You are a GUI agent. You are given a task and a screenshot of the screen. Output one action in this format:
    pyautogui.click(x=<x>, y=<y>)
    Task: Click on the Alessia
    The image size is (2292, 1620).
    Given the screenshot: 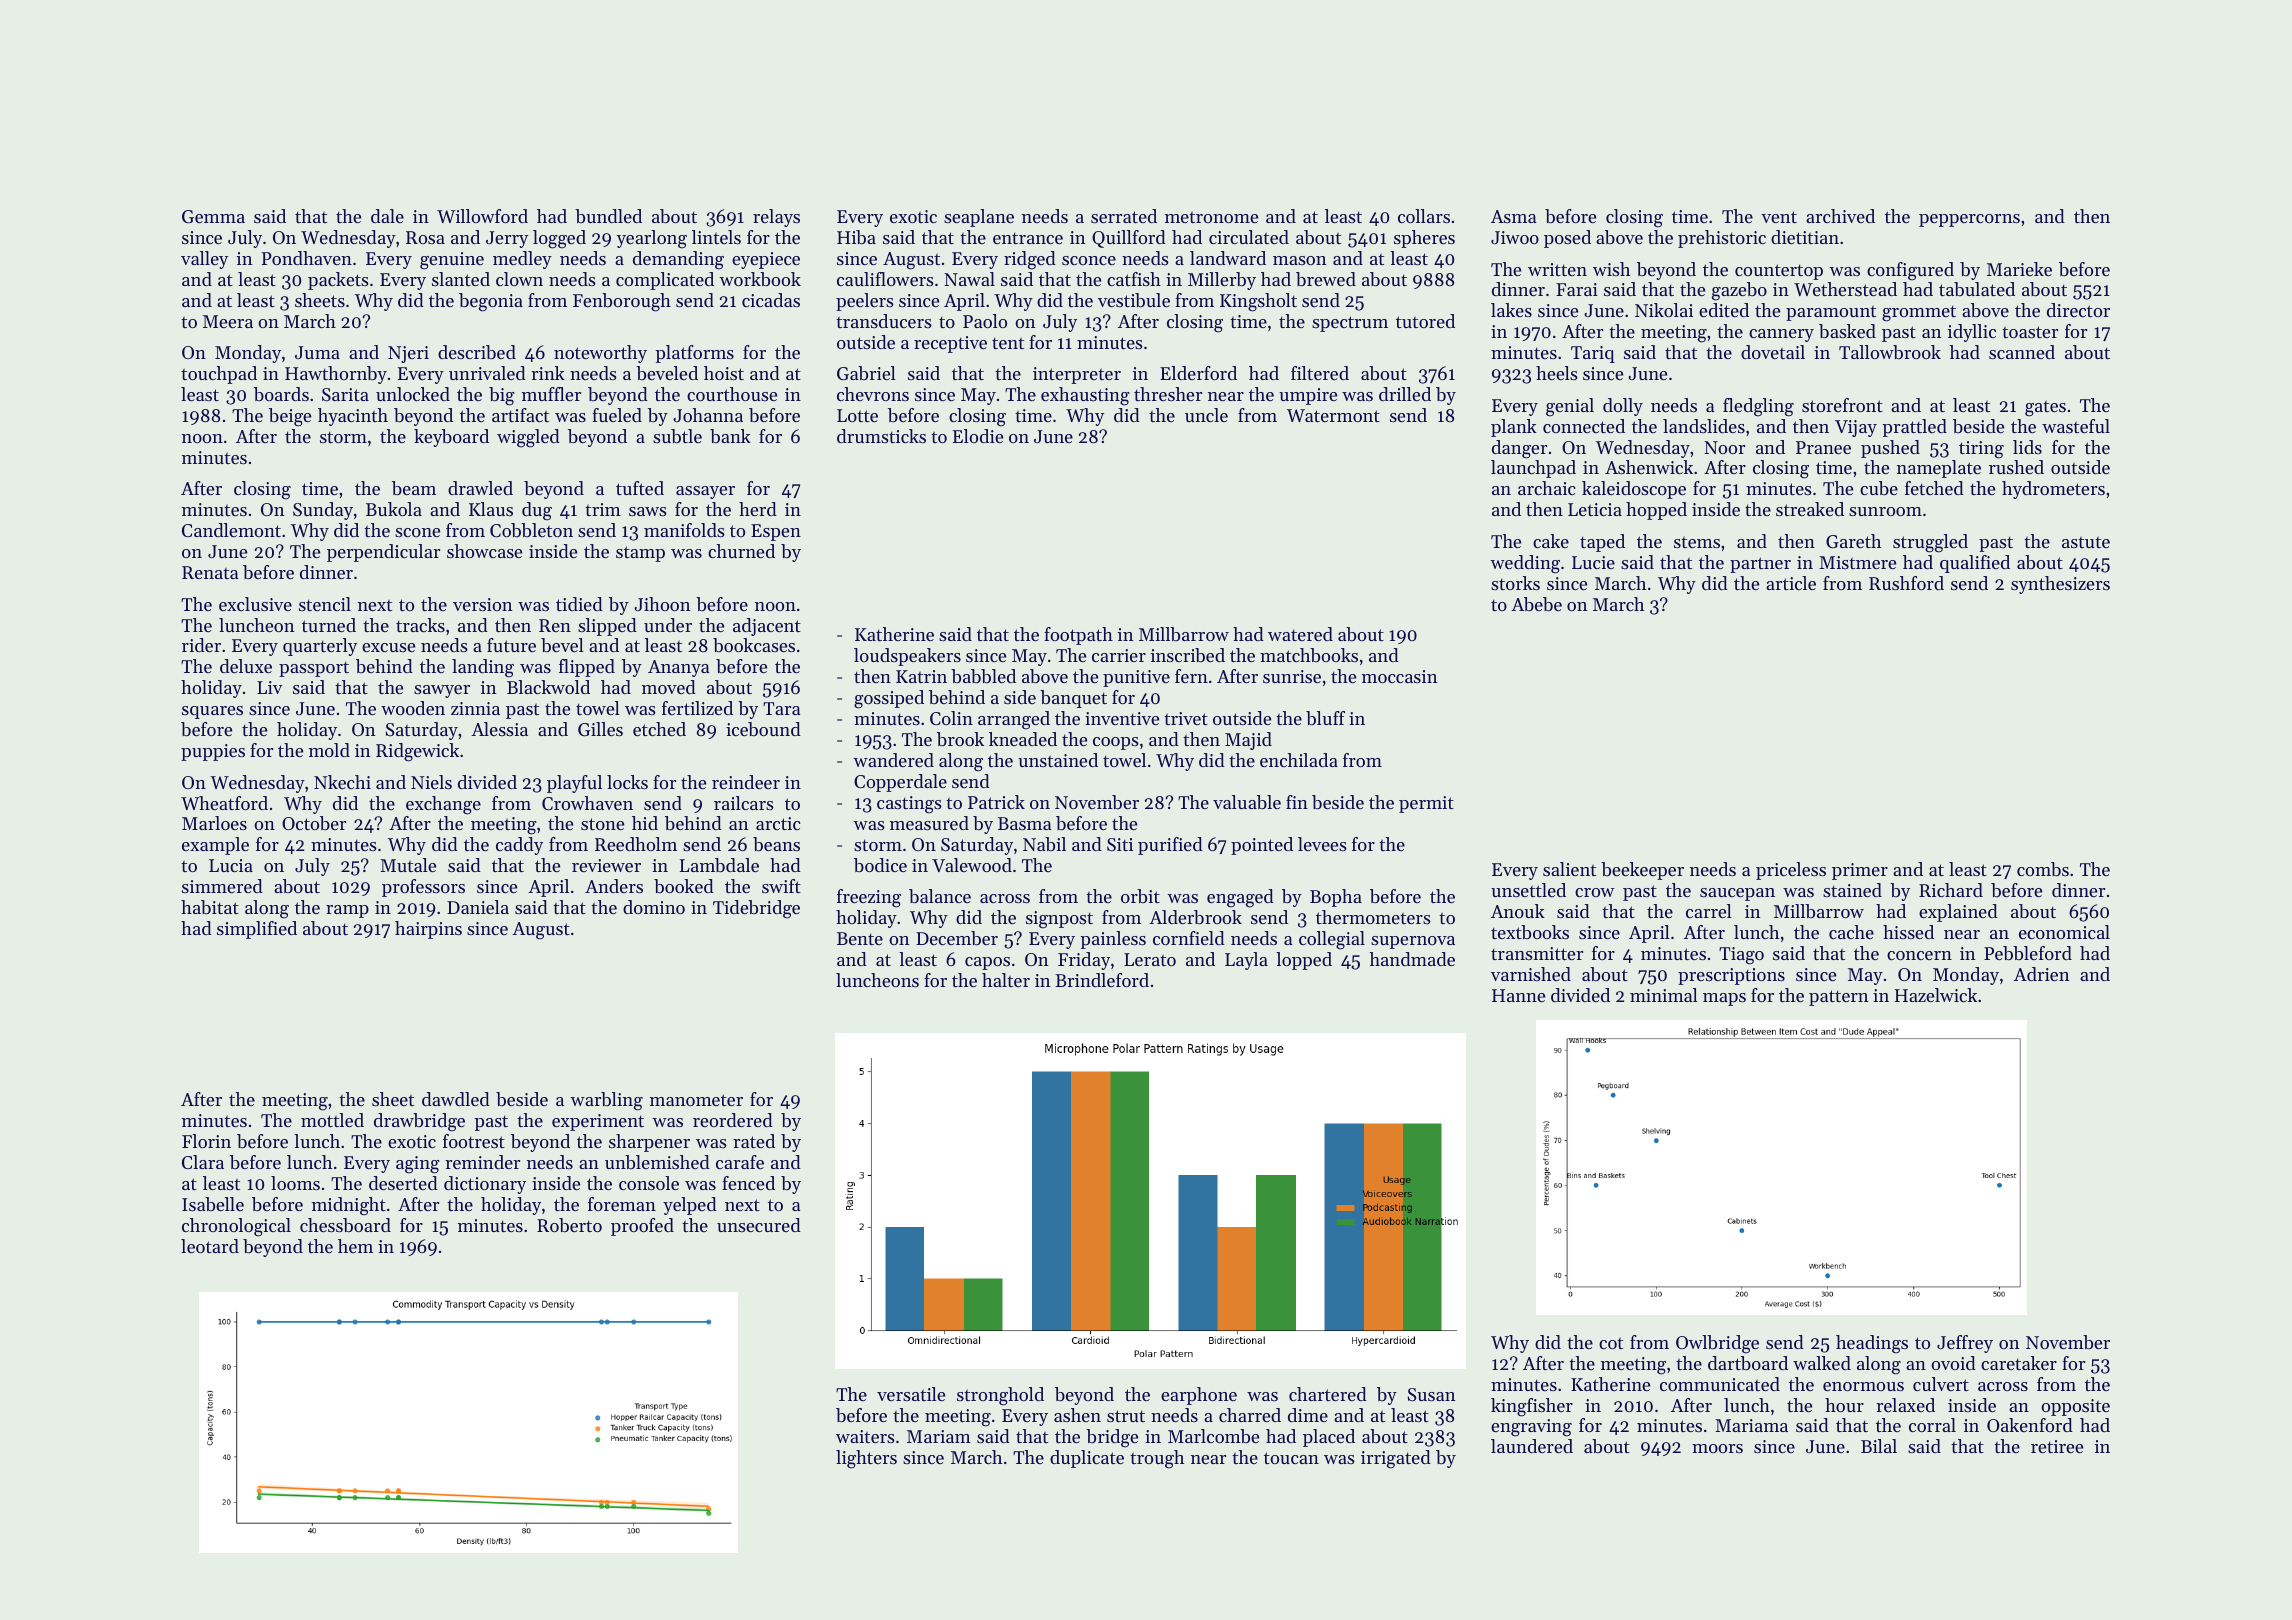 What is the action you would take?
    pyautogui.click(x=499, y=729)
